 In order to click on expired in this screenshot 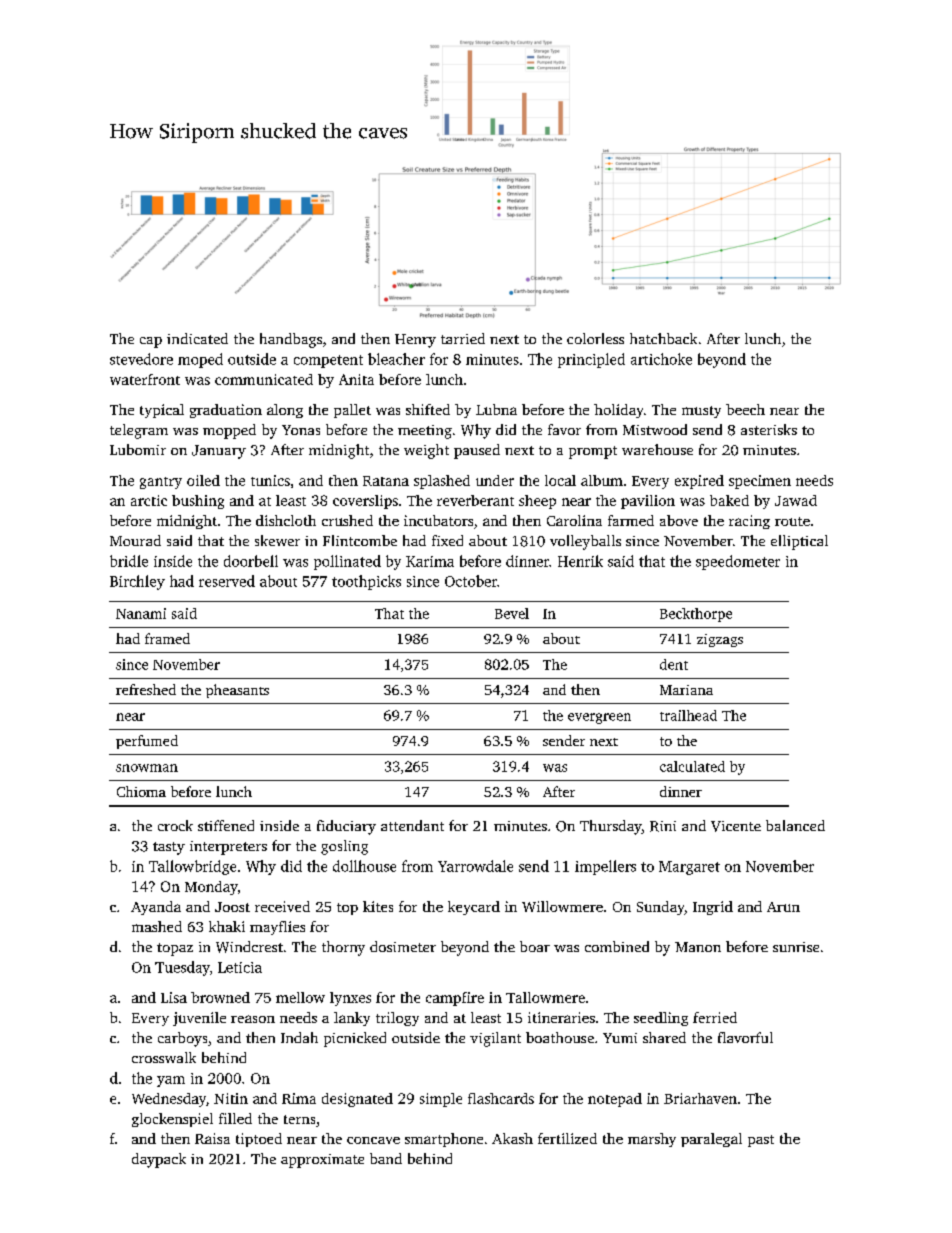, I will do `click(699, 482)`.
